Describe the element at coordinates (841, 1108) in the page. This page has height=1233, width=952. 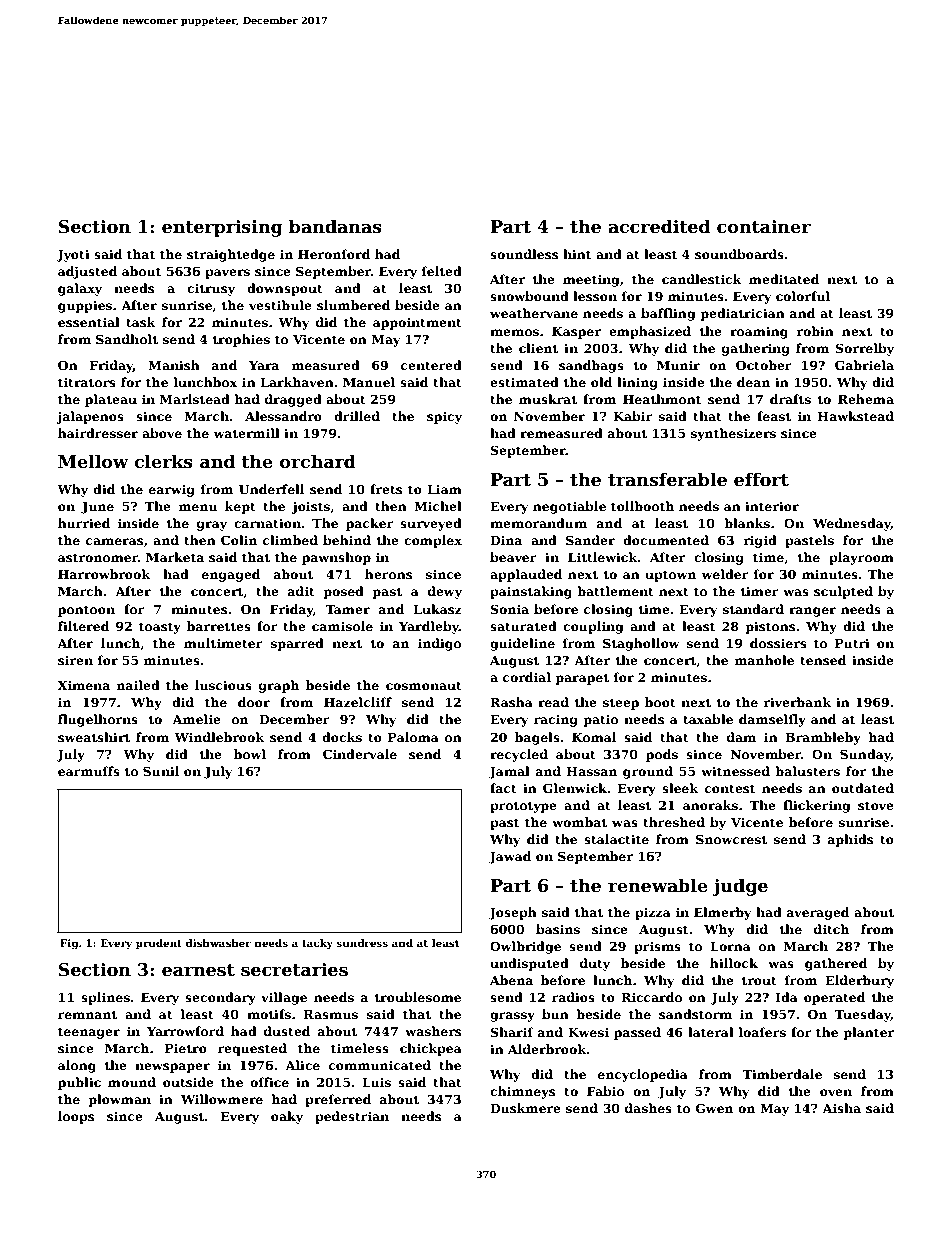
I see `Aisha` at that location.
